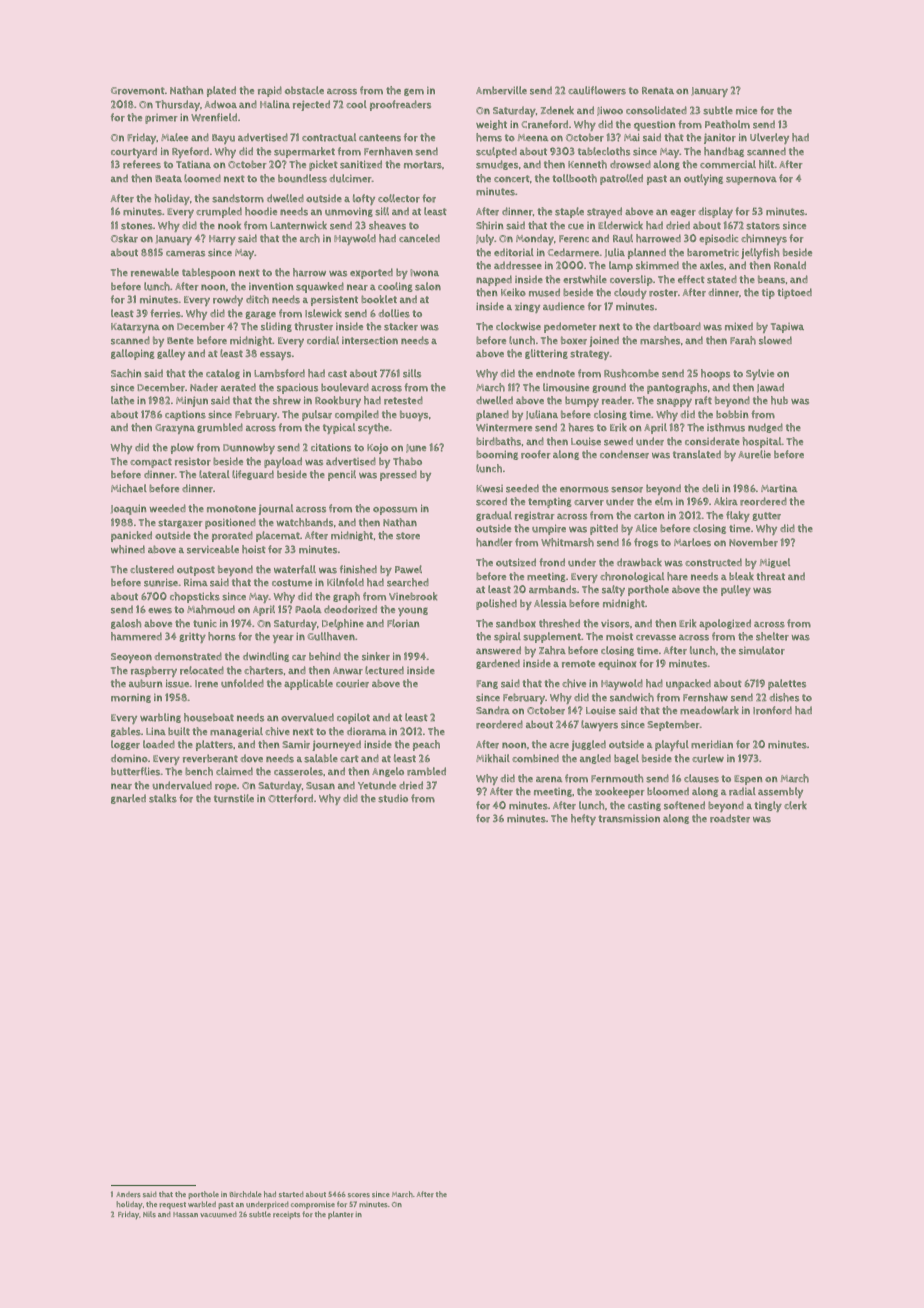 The width and height of the page is (924, 1308). I want to click on apologized, so click(725, 624).
